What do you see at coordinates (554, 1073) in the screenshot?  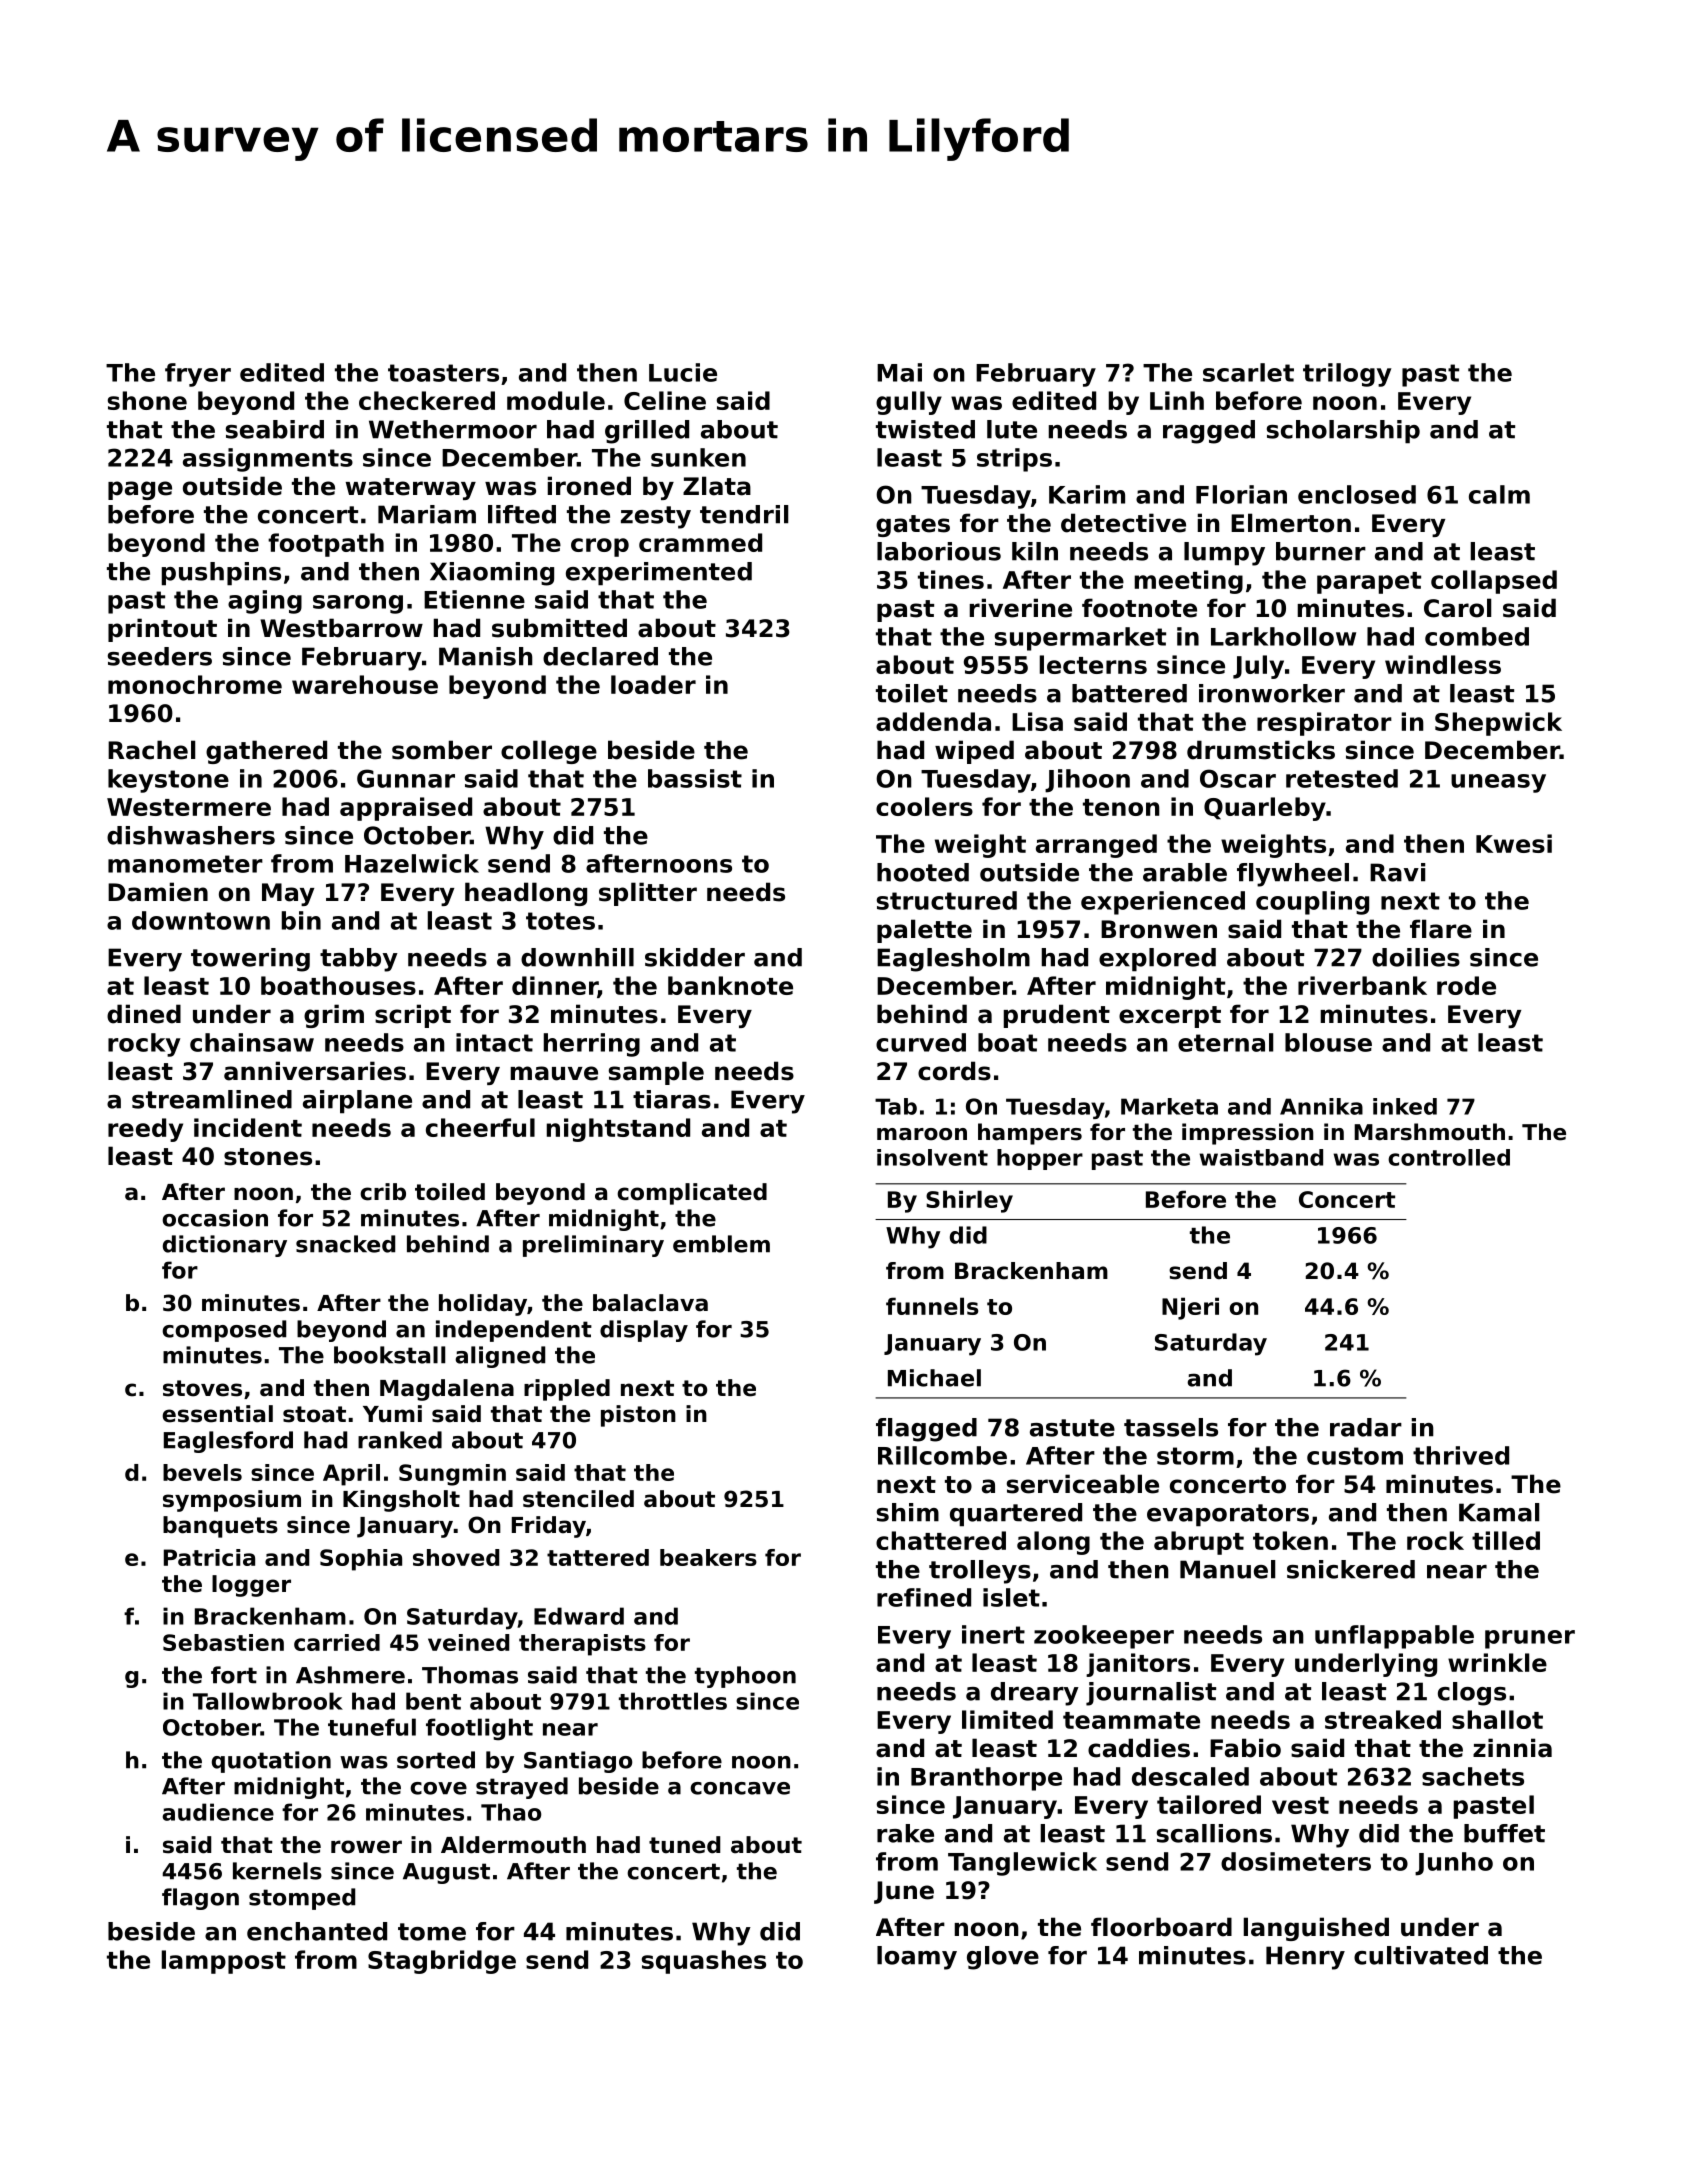 I see `mauve` at bounding box center [554, 1073].
